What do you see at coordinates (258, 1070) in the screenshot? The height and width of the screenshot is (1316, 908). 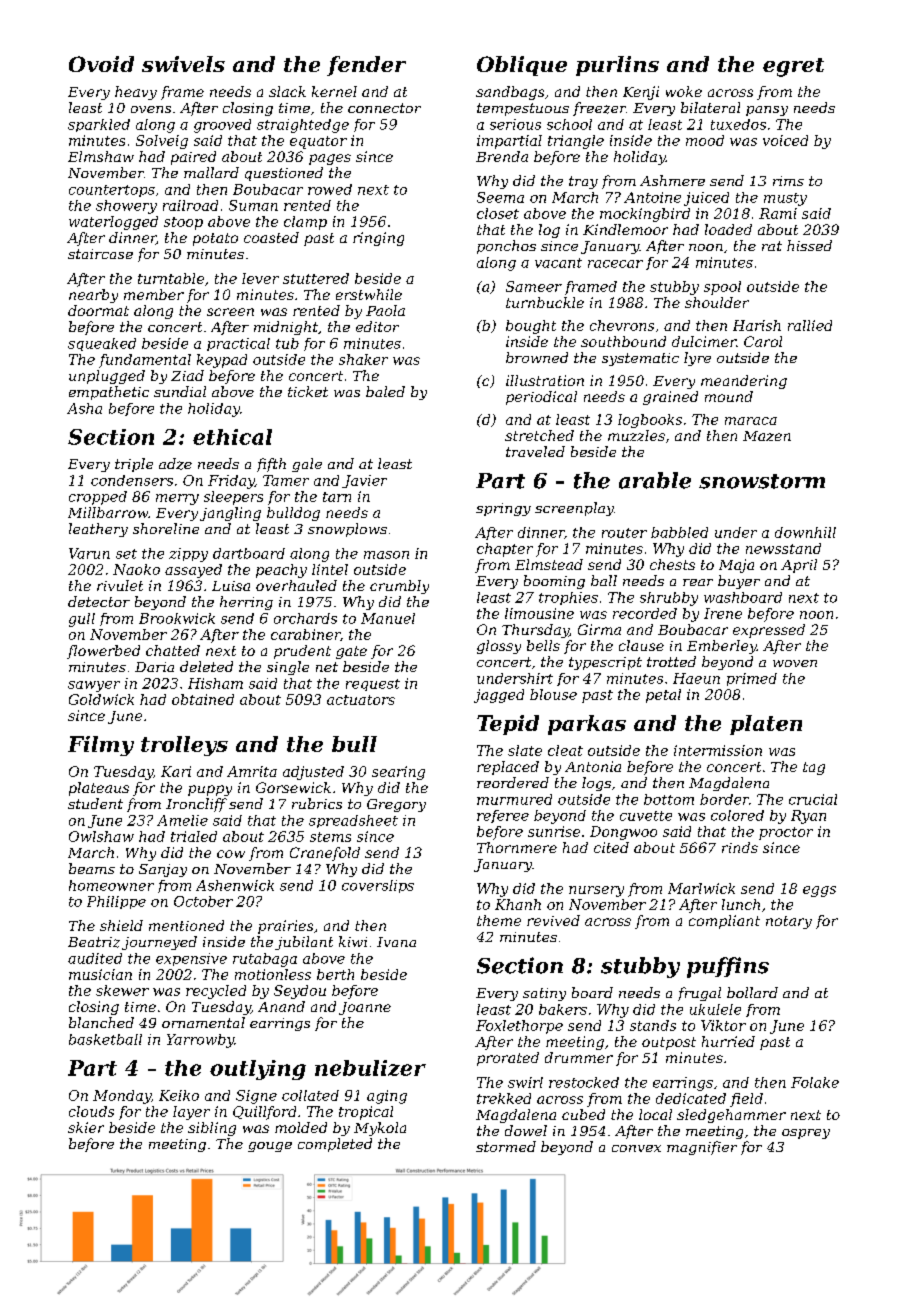 I see `outlying` at bounding box center [258, 1070].
